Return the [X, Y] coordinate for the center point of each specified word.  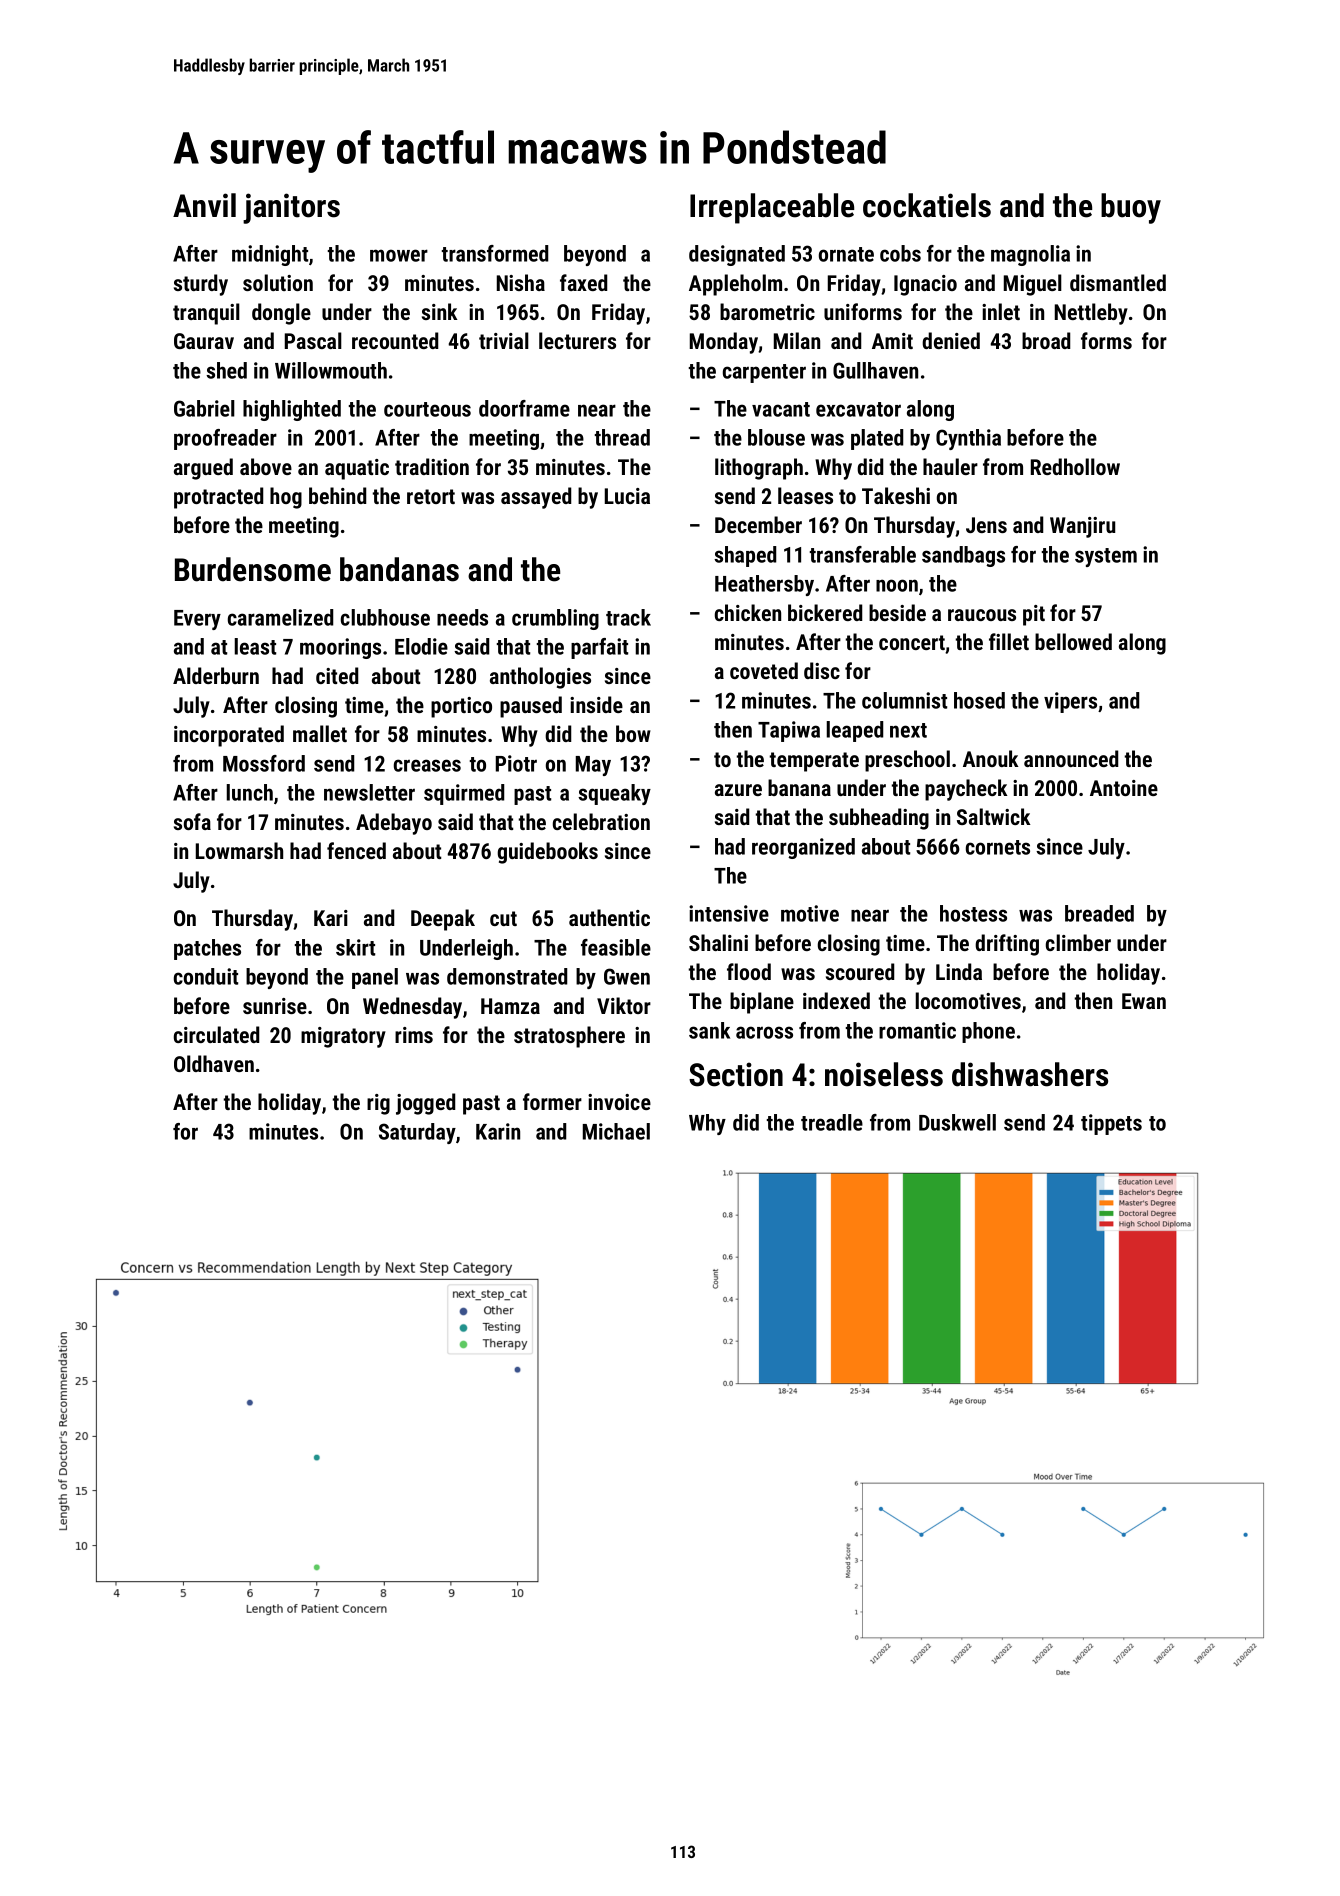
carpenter [764, 373]
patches [207, 949]
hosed [979, 700]
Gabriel [204, 408]
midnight [270, 255]
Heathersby [764, 585]
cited [337, 675]
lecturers [577, 340]
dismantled [1118, 282]
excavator [858, 409]
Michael [616, 1131]
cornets [998, 847]
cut [503, 918]
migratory [343, 1037]
